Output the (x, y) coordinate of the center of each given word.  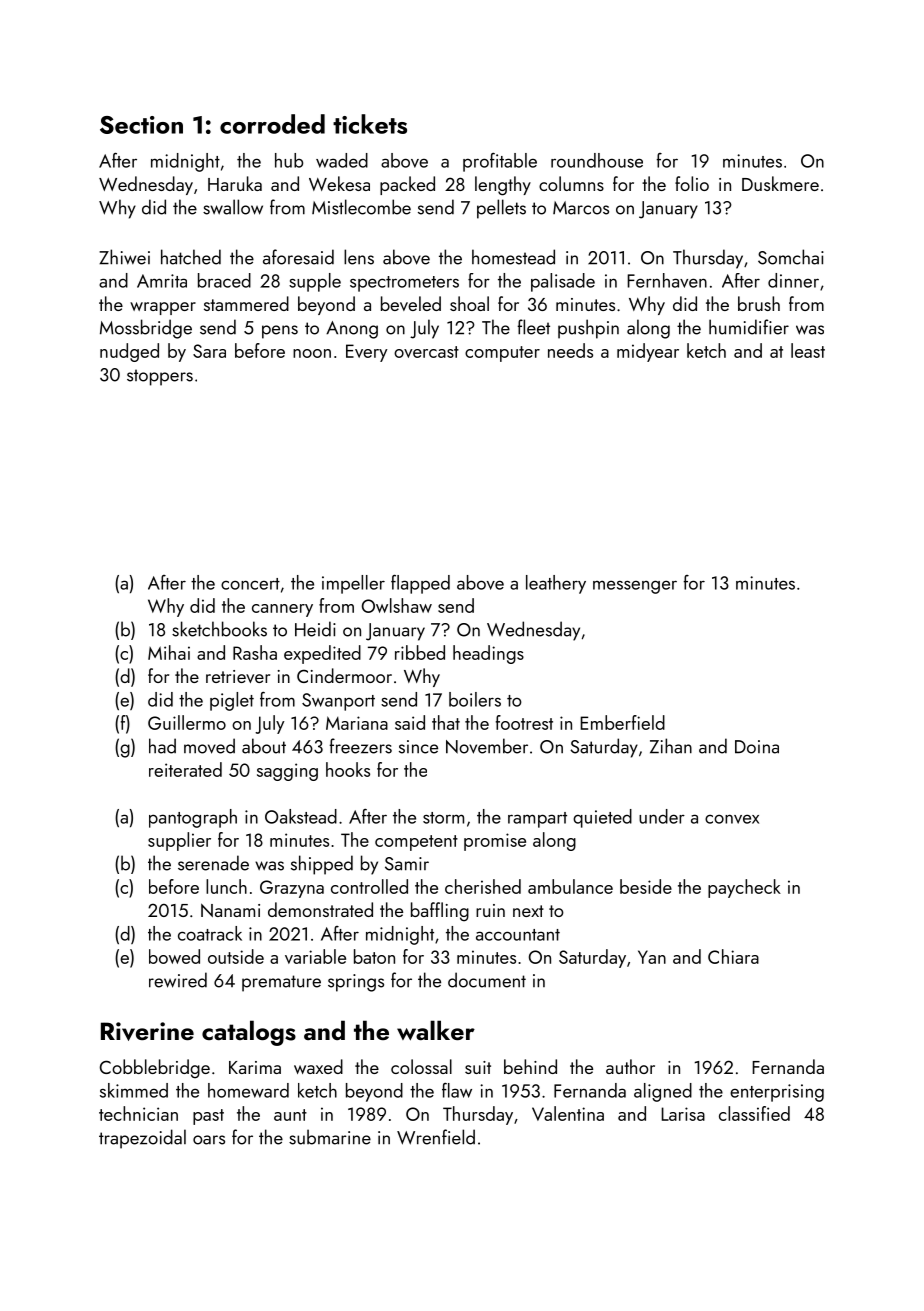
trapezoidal (142, 1139)
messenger (635, 587)
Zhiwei (124, 257)
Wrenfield (436, 1137)
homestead (513, 257)
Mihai (169, 652)
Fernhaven (667, 280)
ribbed (420, 652)
